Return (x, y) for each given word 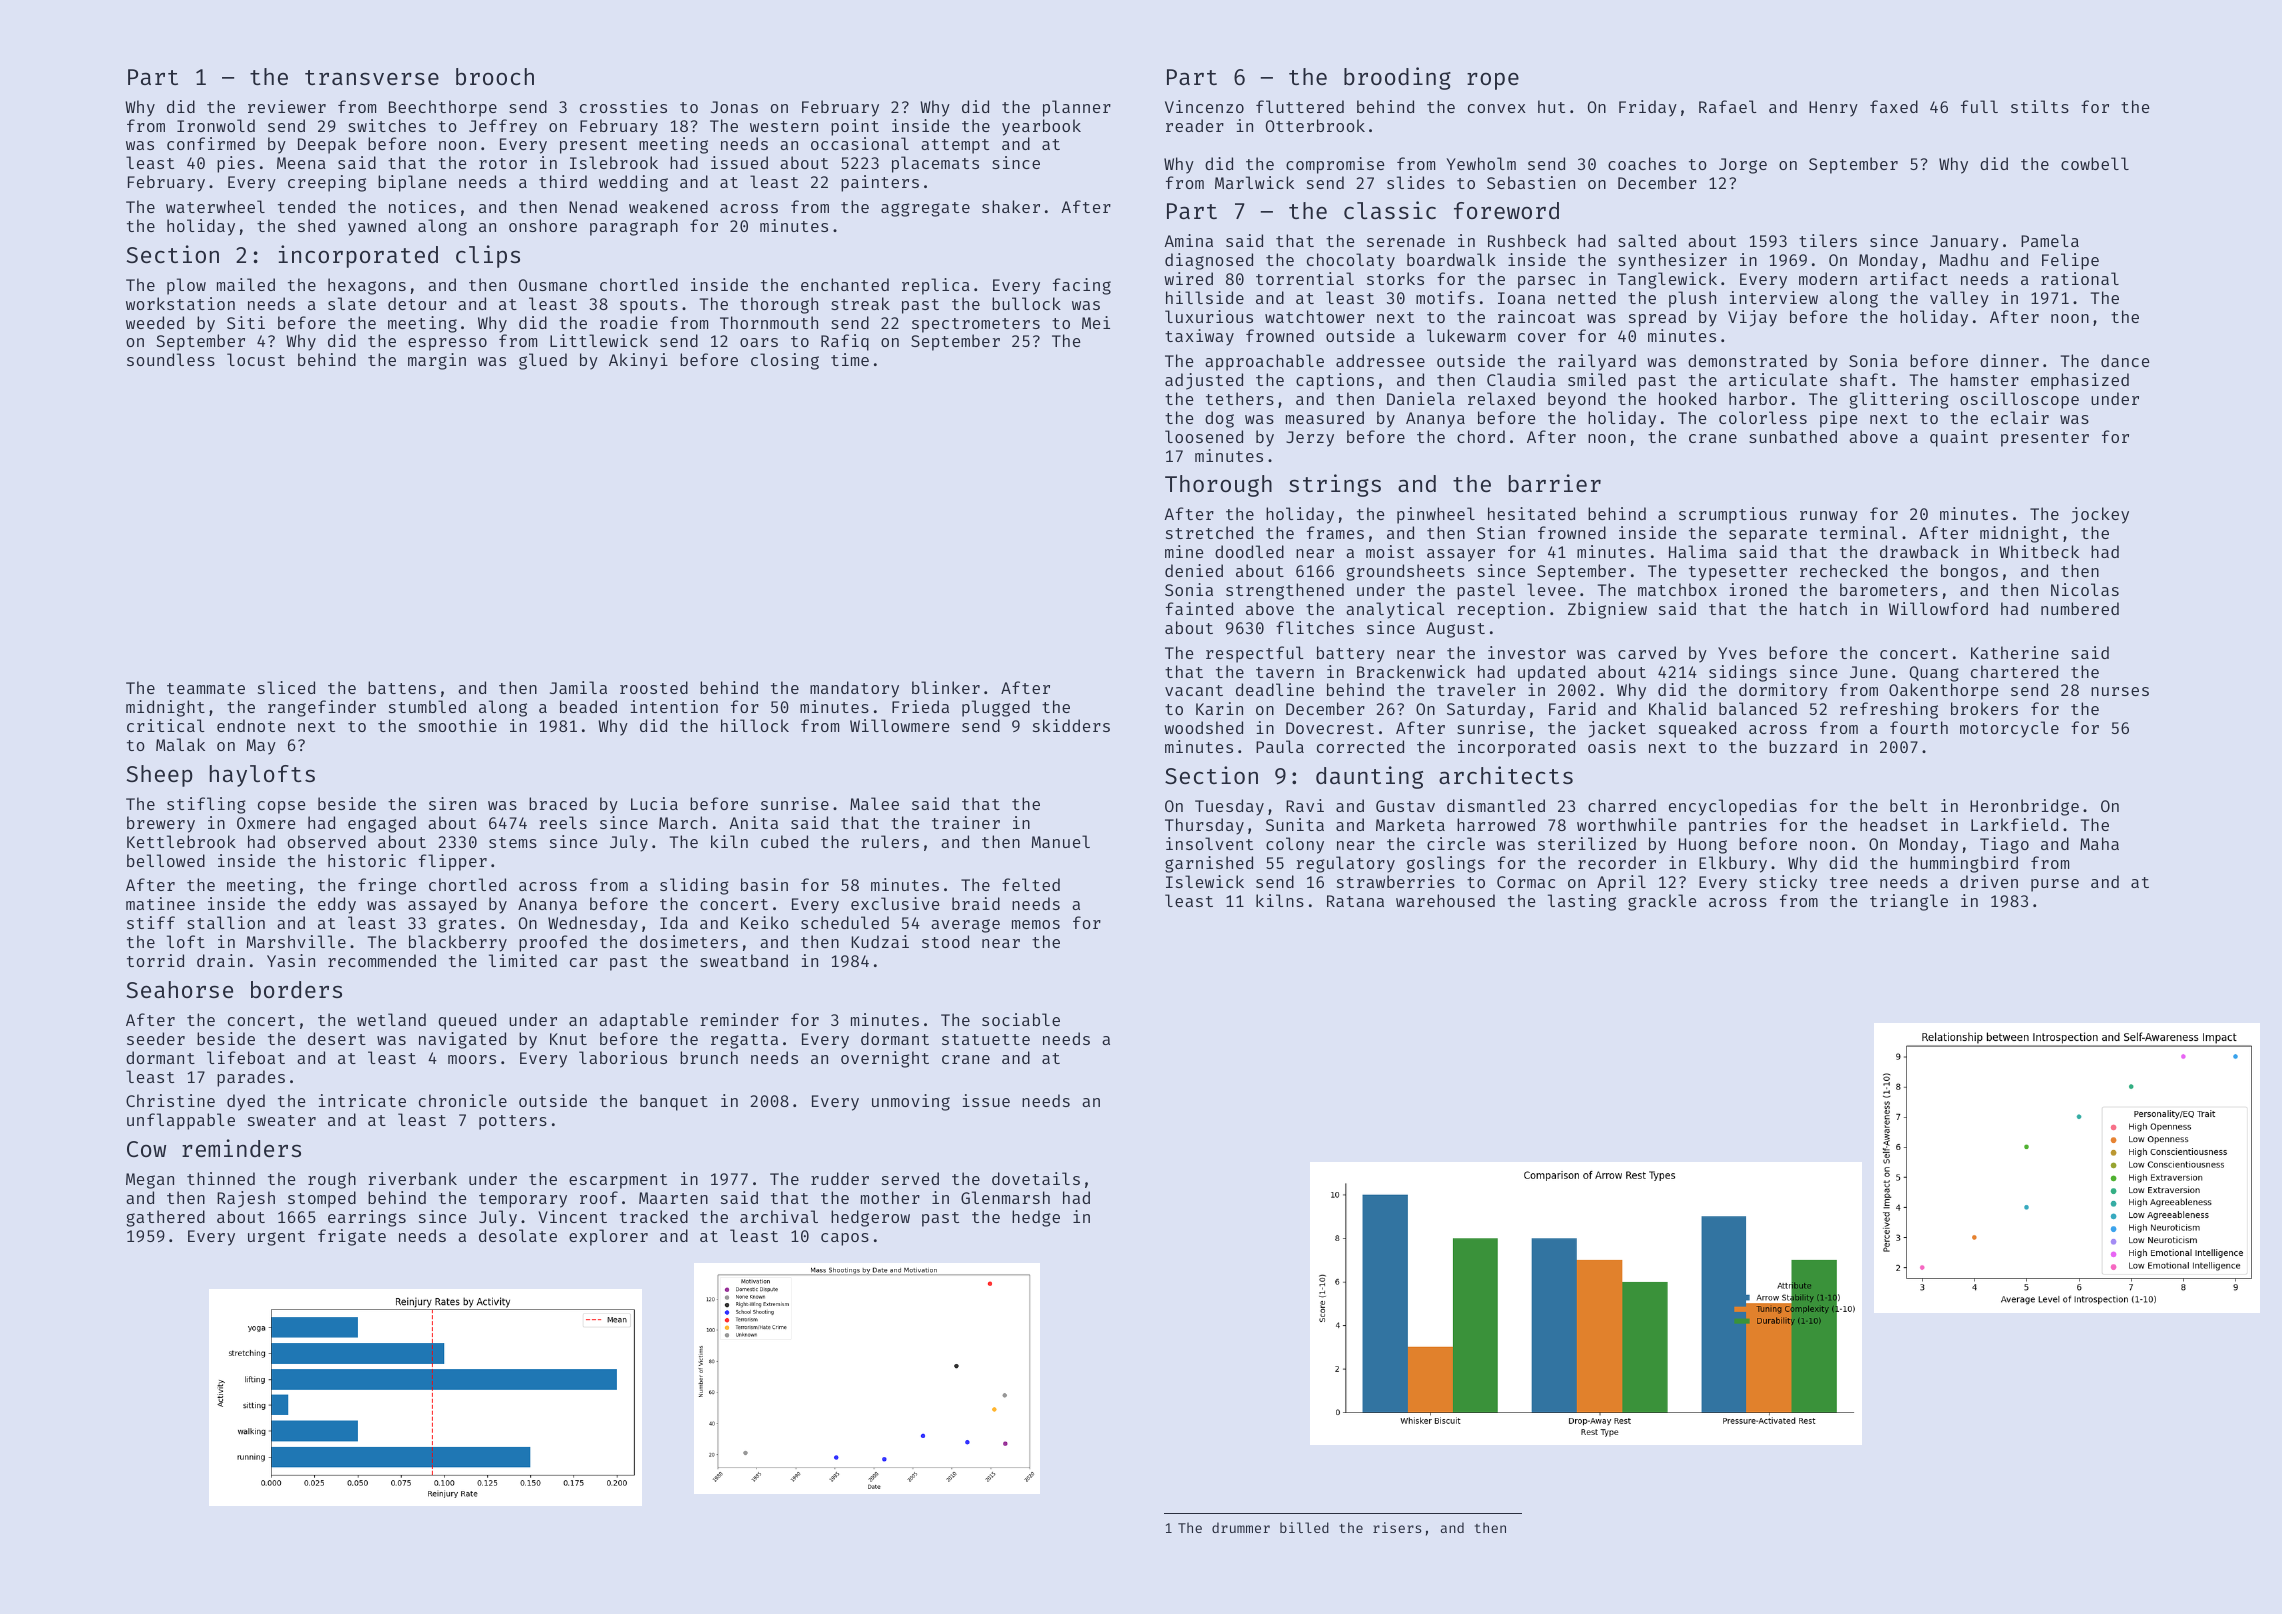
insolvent (1209, 843)
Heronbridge (2024, 807)
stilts (2040, 106)
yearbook (1041, 127)
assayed (442, 905)
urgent (276, 1238)
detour (417, 303)
